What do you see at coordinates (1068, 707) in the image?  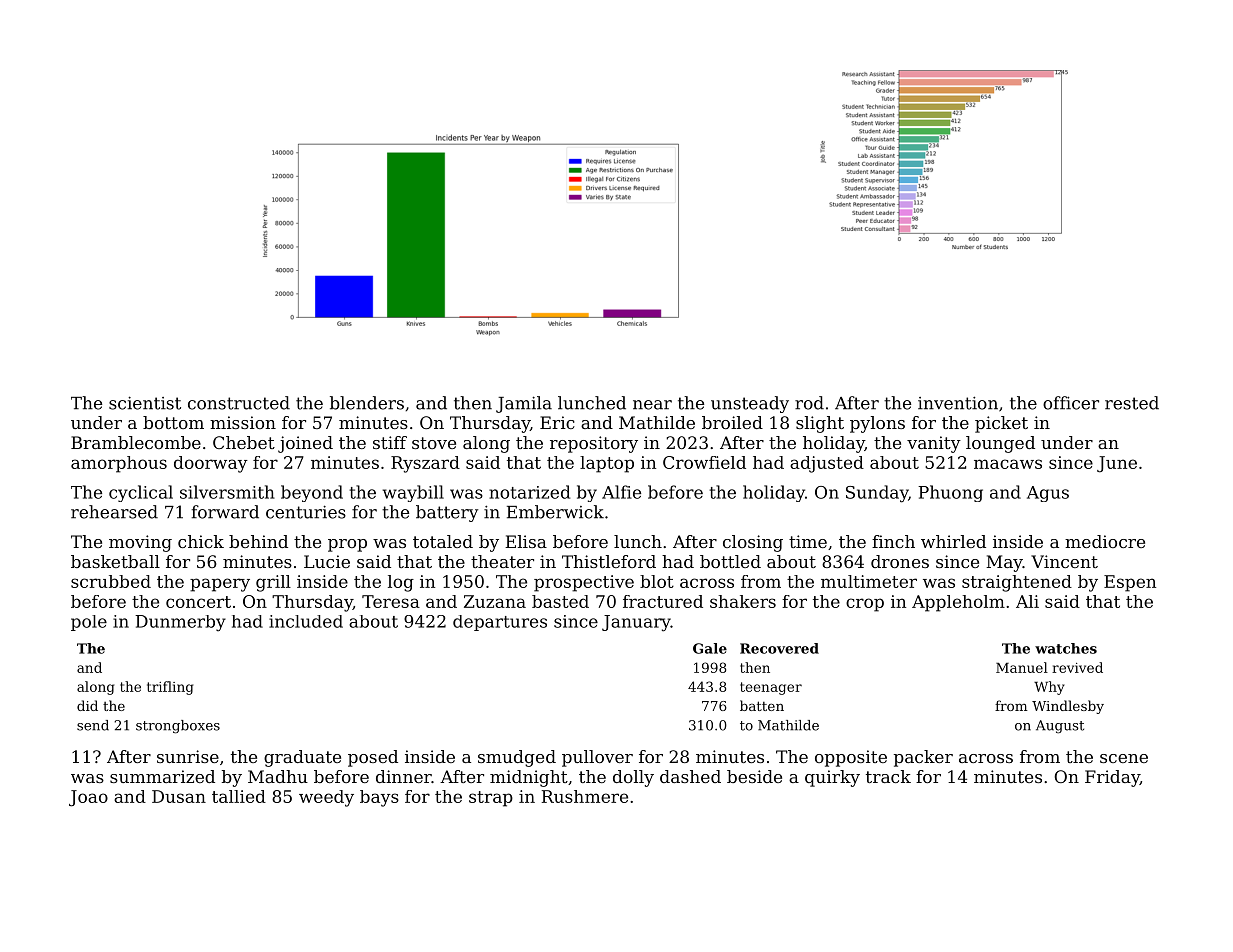 I see `Windlesby` at bounding box center [1068, 707].
